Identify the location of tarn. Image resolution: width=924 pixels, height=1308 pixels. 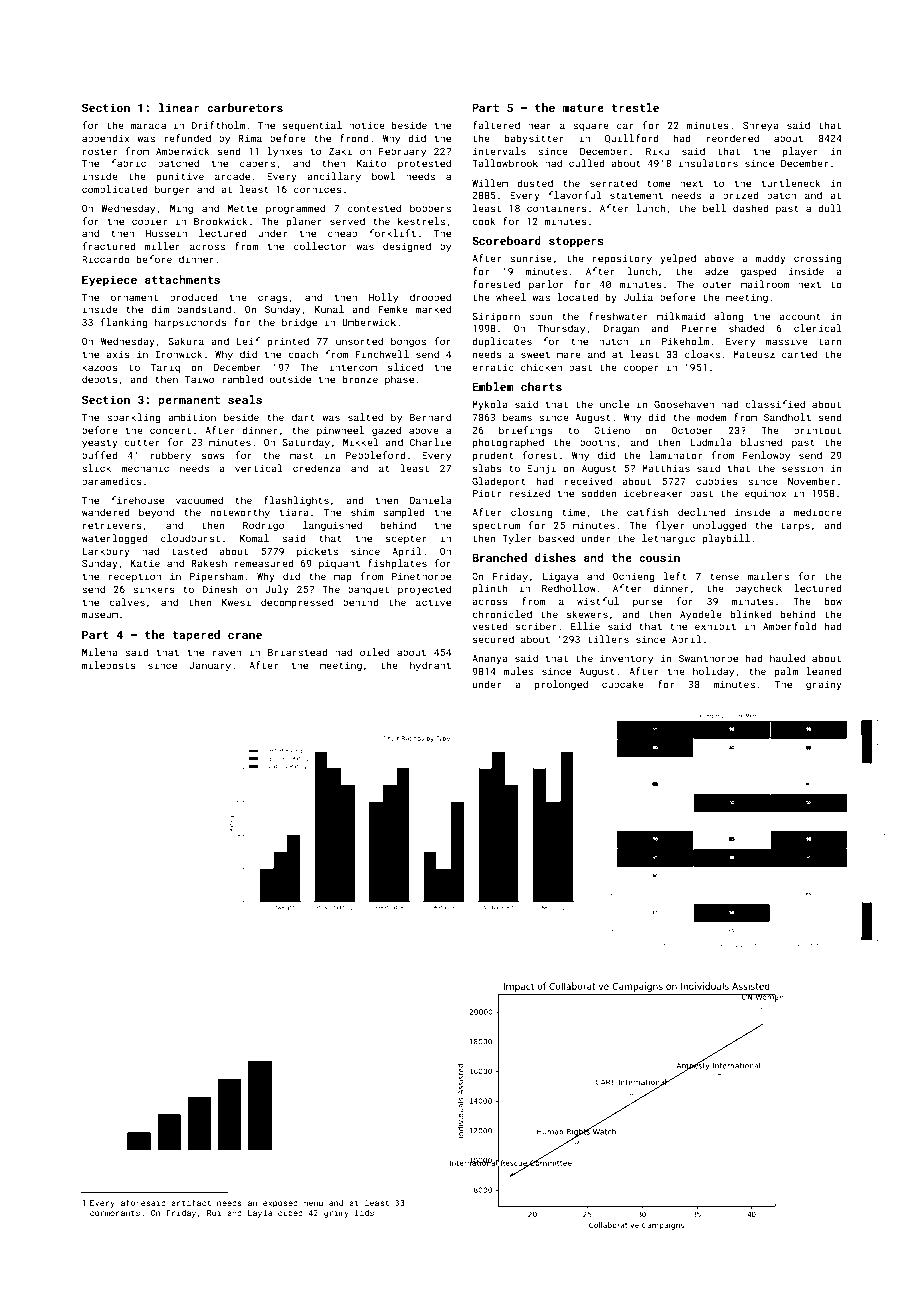
(830, 341).
